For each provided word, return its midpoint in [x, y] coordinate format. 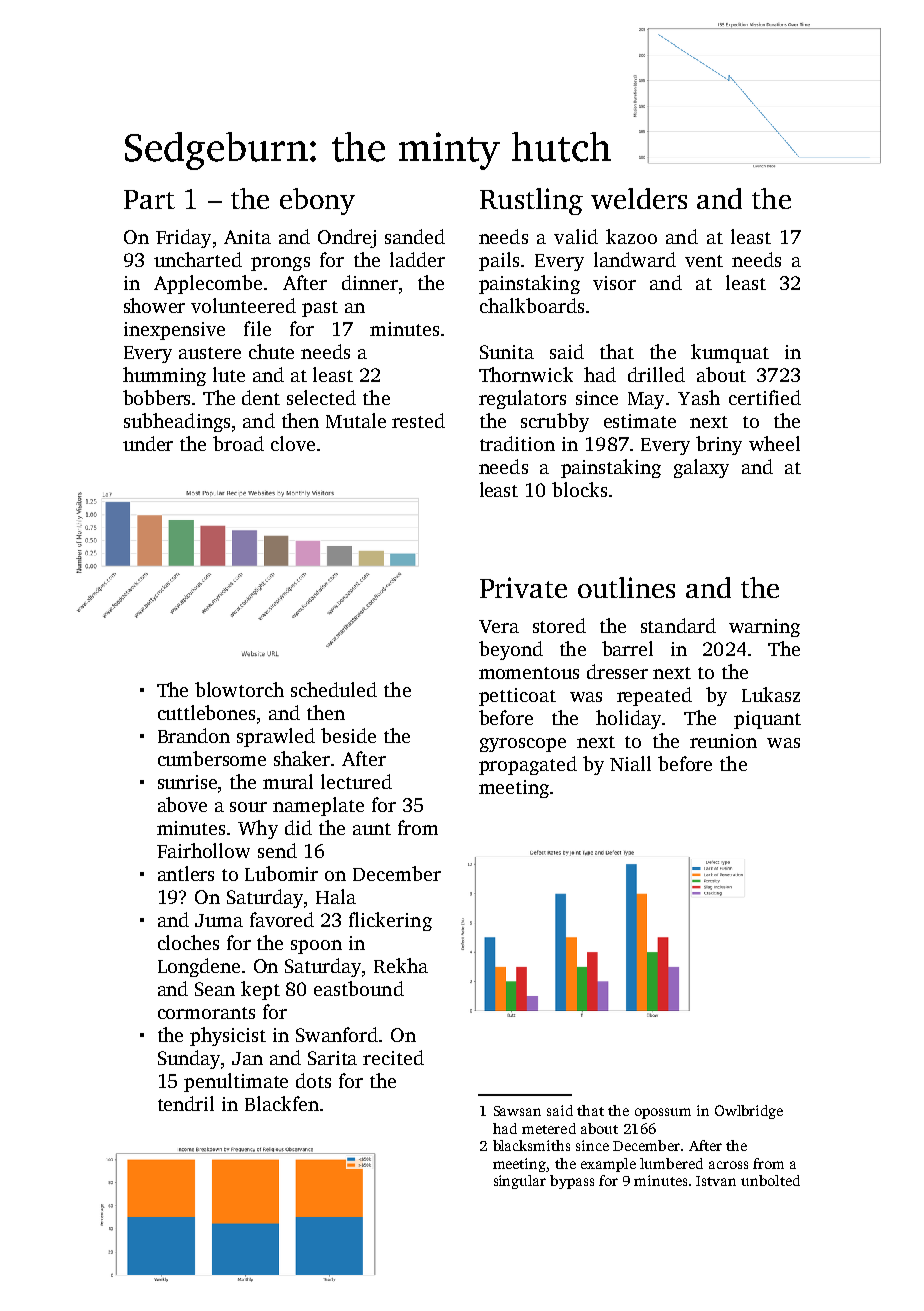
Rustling [531, 201]
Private [523, 587]
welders [639, 198]
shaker [302, 758]
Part [149, 199]
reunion [723, 741]
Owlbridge [749, 1112]
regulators [522, 399]
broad [238, 443]
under [148, 443]
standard [678, 625]
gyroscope [523, 745]
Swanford [337, 1034]
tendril [186, 1103]
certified [765, 397]
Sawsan [517, 1111]
